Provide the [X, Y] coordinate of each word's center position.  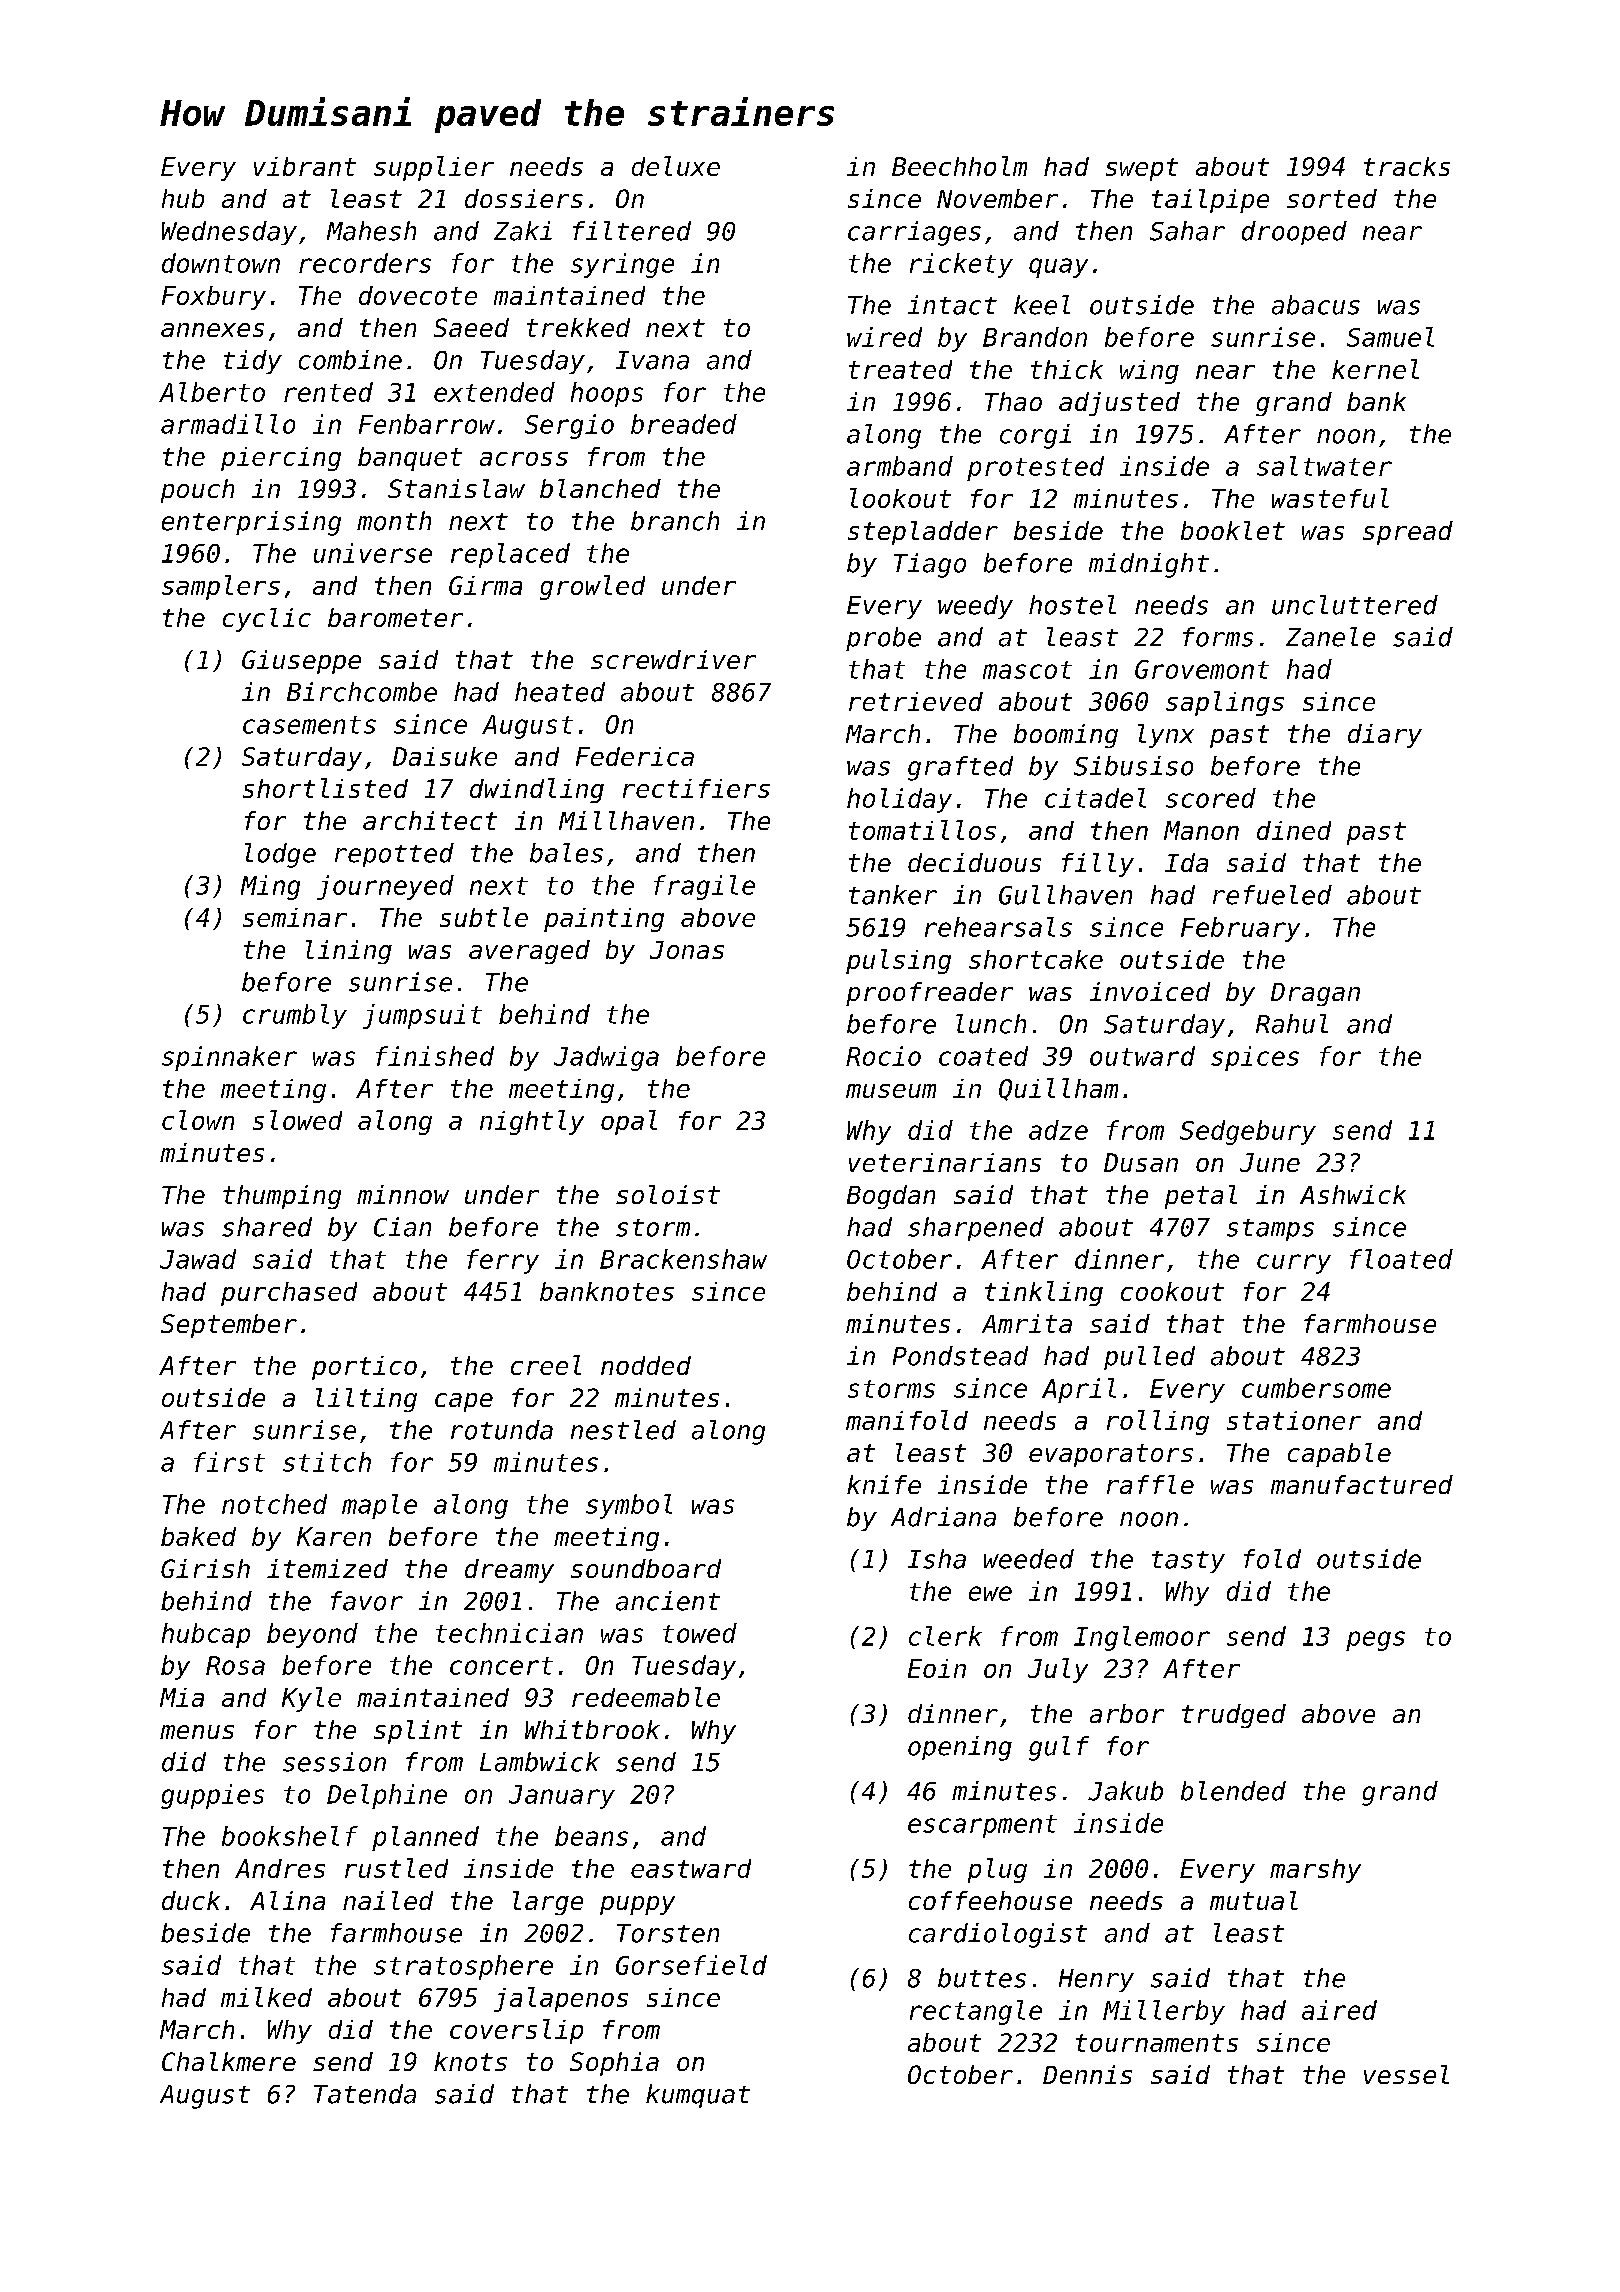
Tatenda [365, 2094]
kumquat [698, 2096]
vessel [1406, 2074]
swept [1142, 169]
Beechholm [959, 166]
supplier [434, 168]
